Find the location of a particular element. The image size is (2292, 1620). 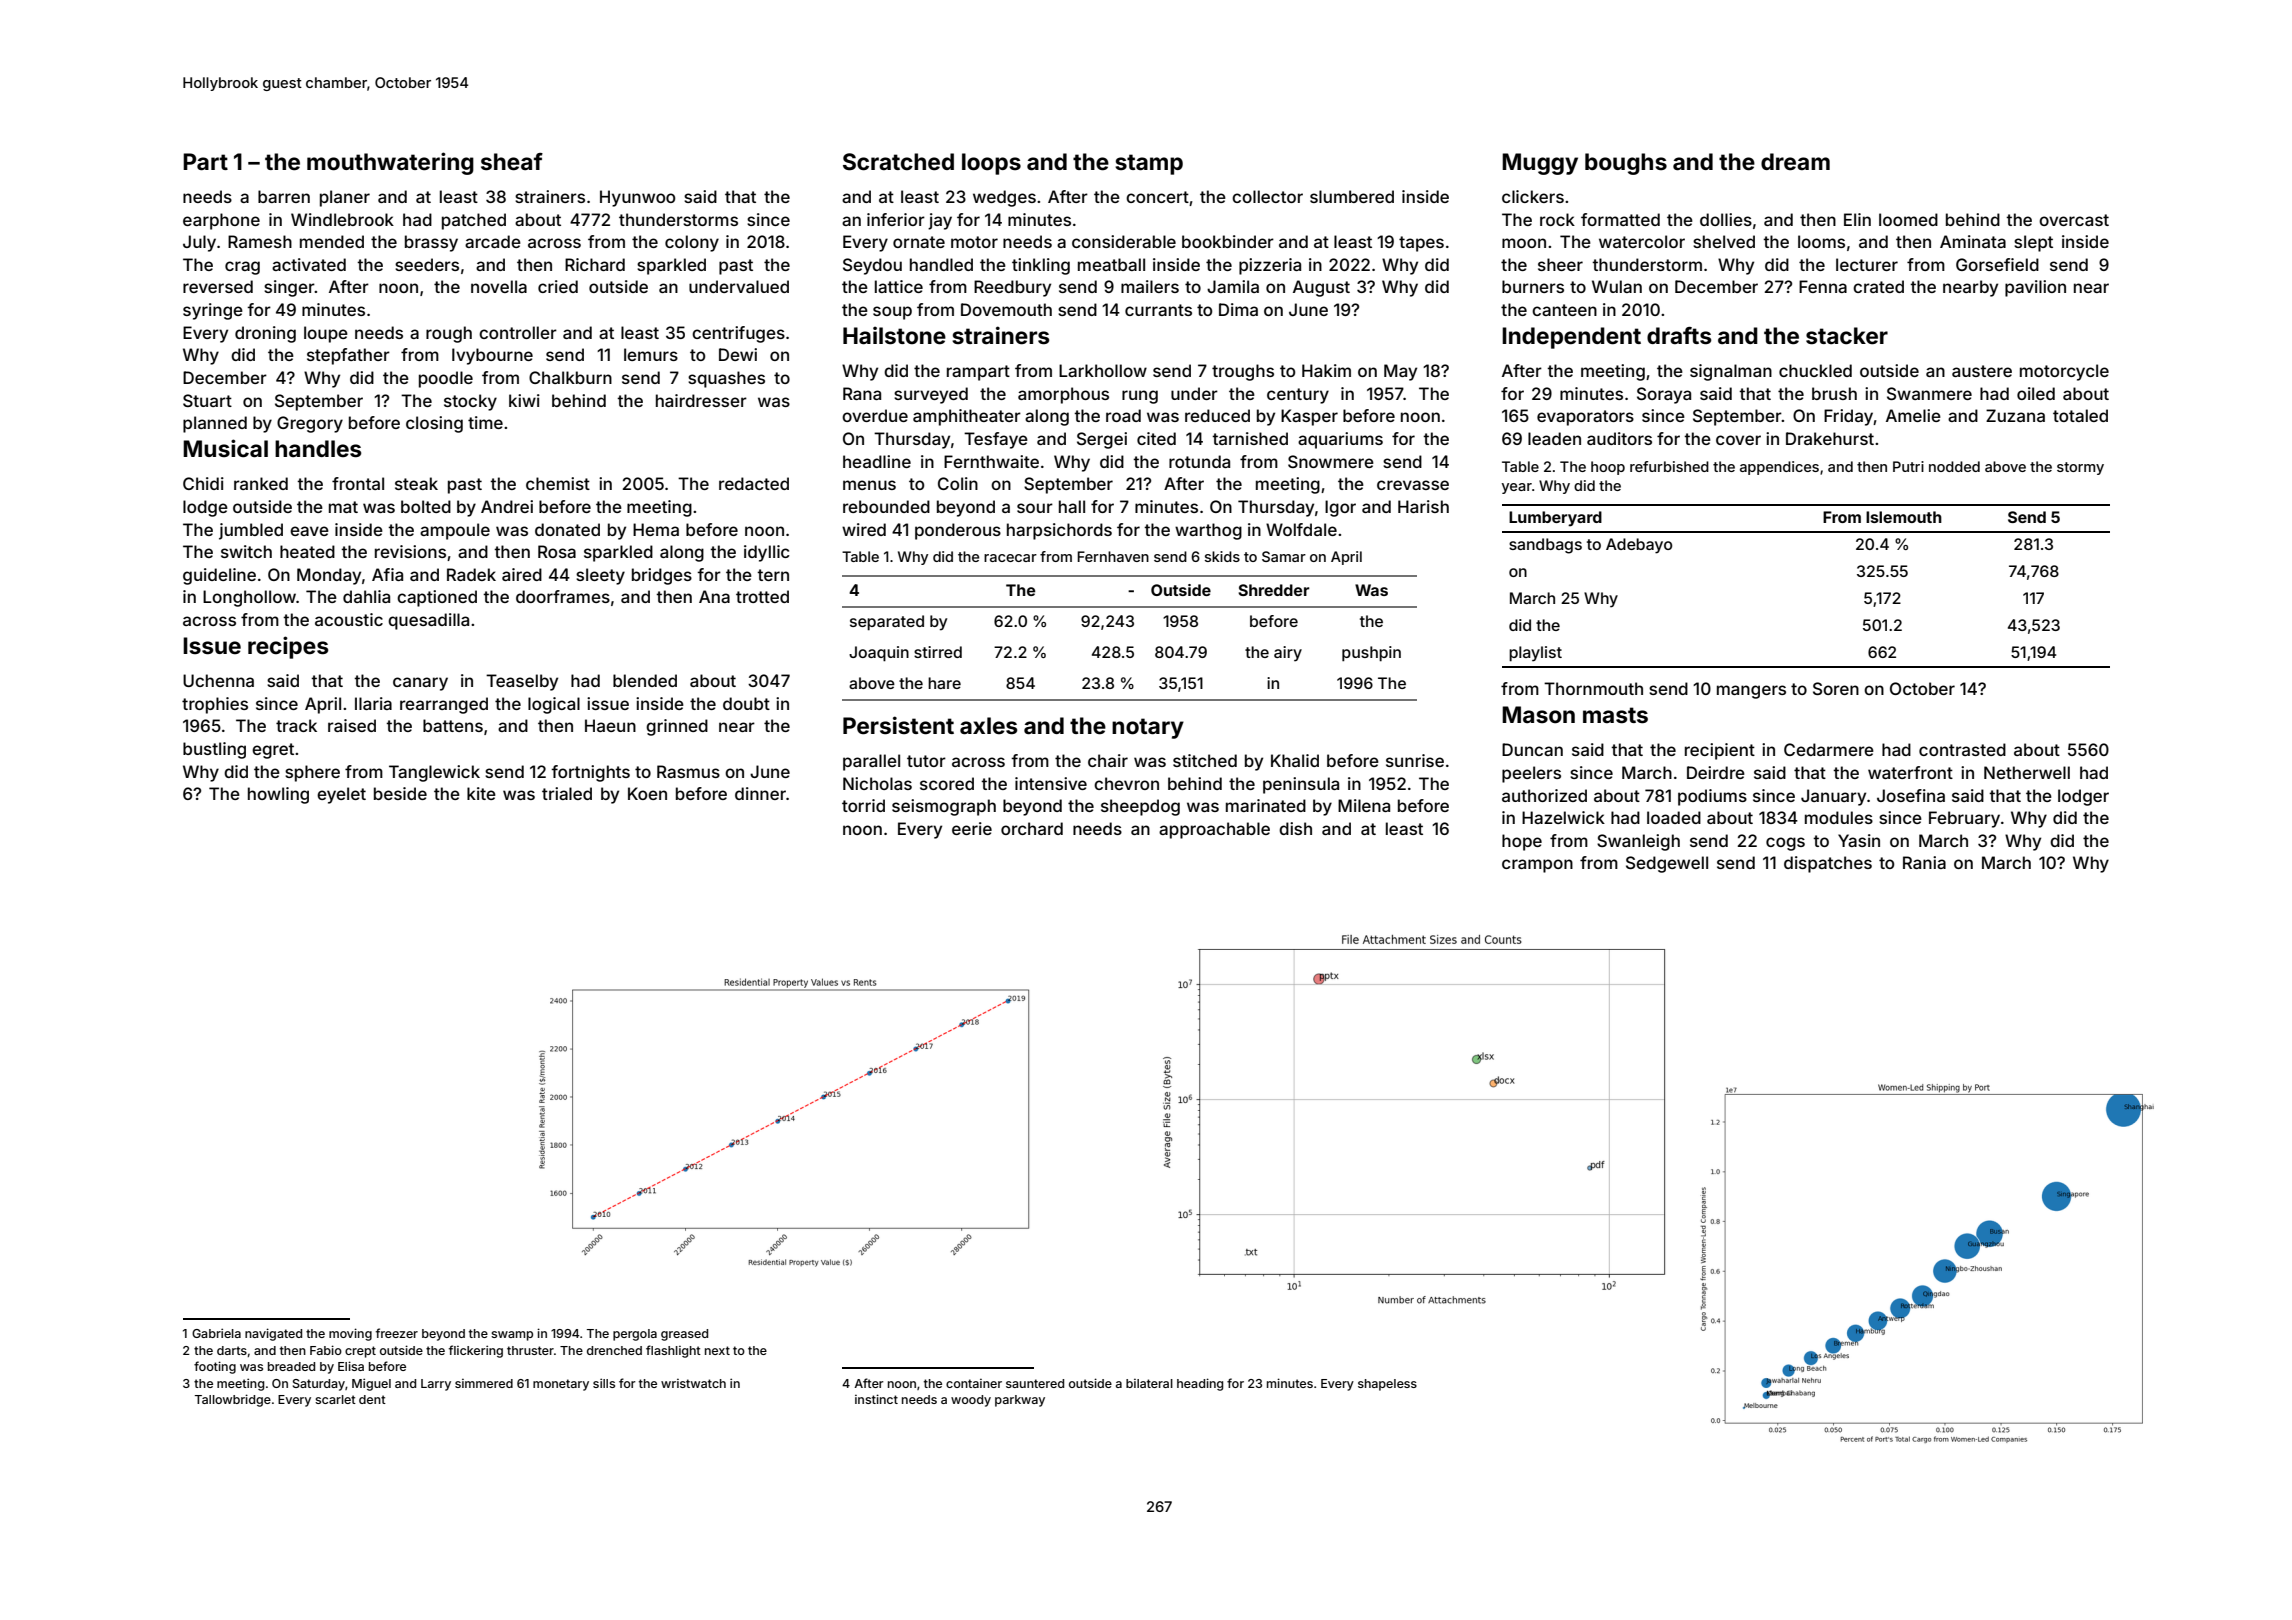

shapeless is located at coordinates (1387, 1385).
